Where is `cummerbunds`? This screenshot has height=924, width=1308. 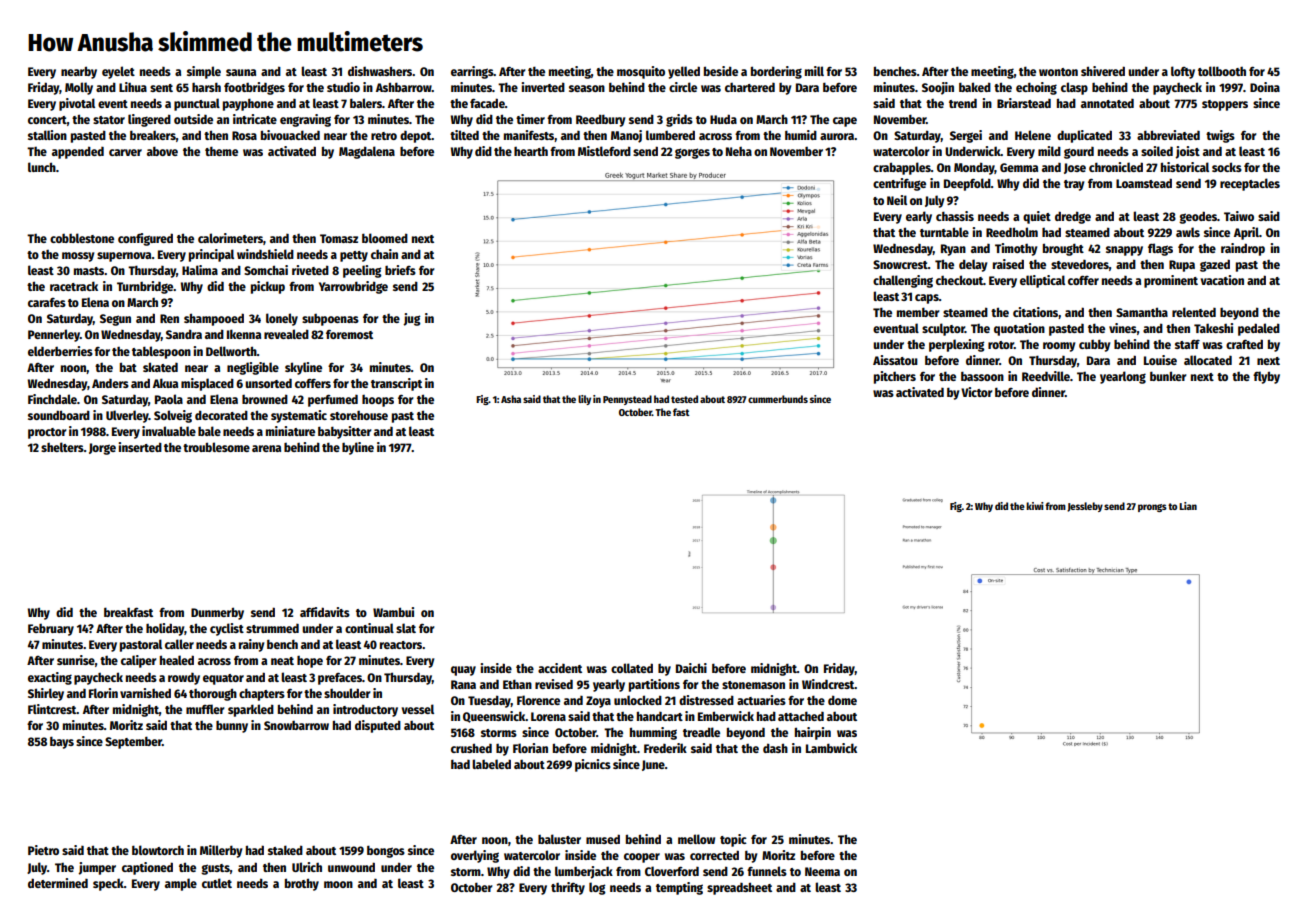 cummerbunds is located at coordinates (778, 399).
